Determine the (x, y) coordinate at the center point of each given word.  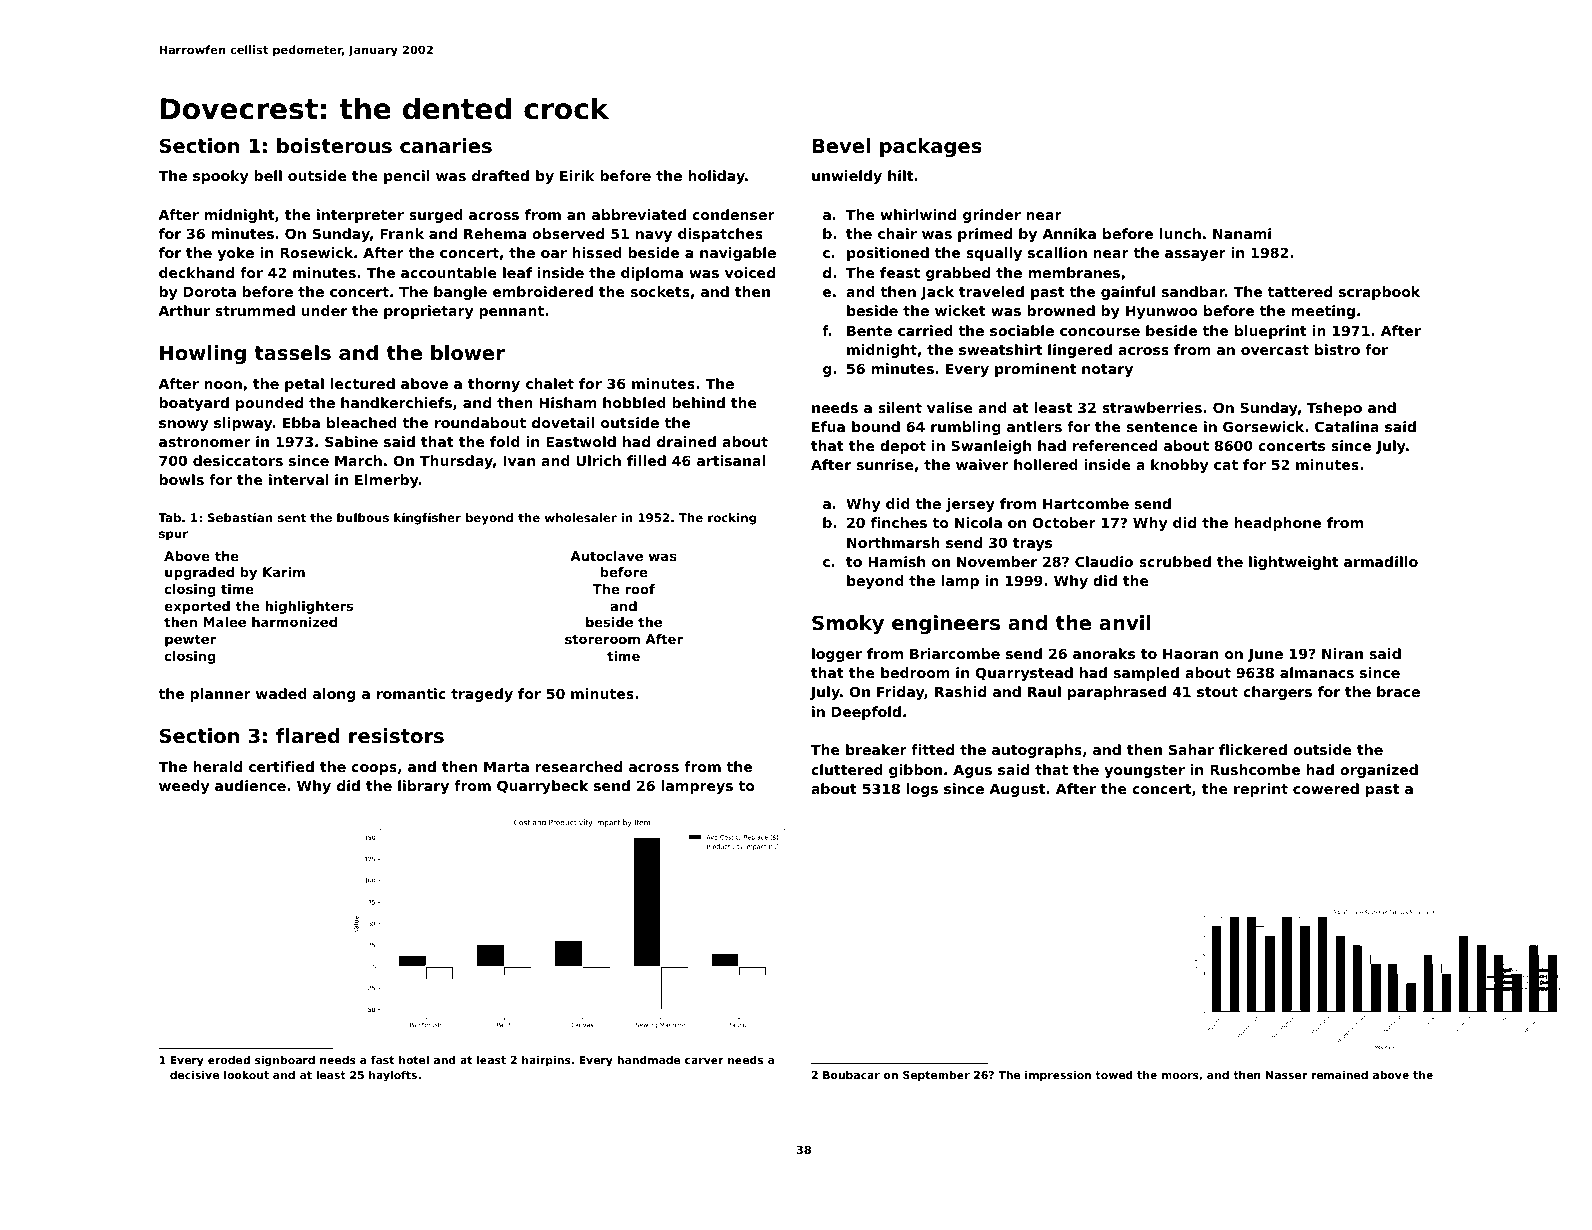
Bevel (841, 146)
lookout (246, 1075)
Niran (1342, 653)
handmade (648, 1060)
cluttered (847, 769)
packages (931, 147)
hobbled (634, 402)
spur (173, 536)
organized (1379, 771)
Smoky (848, 624)
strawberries (1152, 407)
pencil (407, 177)
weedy (184, 787)
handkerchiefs (396, 402)
